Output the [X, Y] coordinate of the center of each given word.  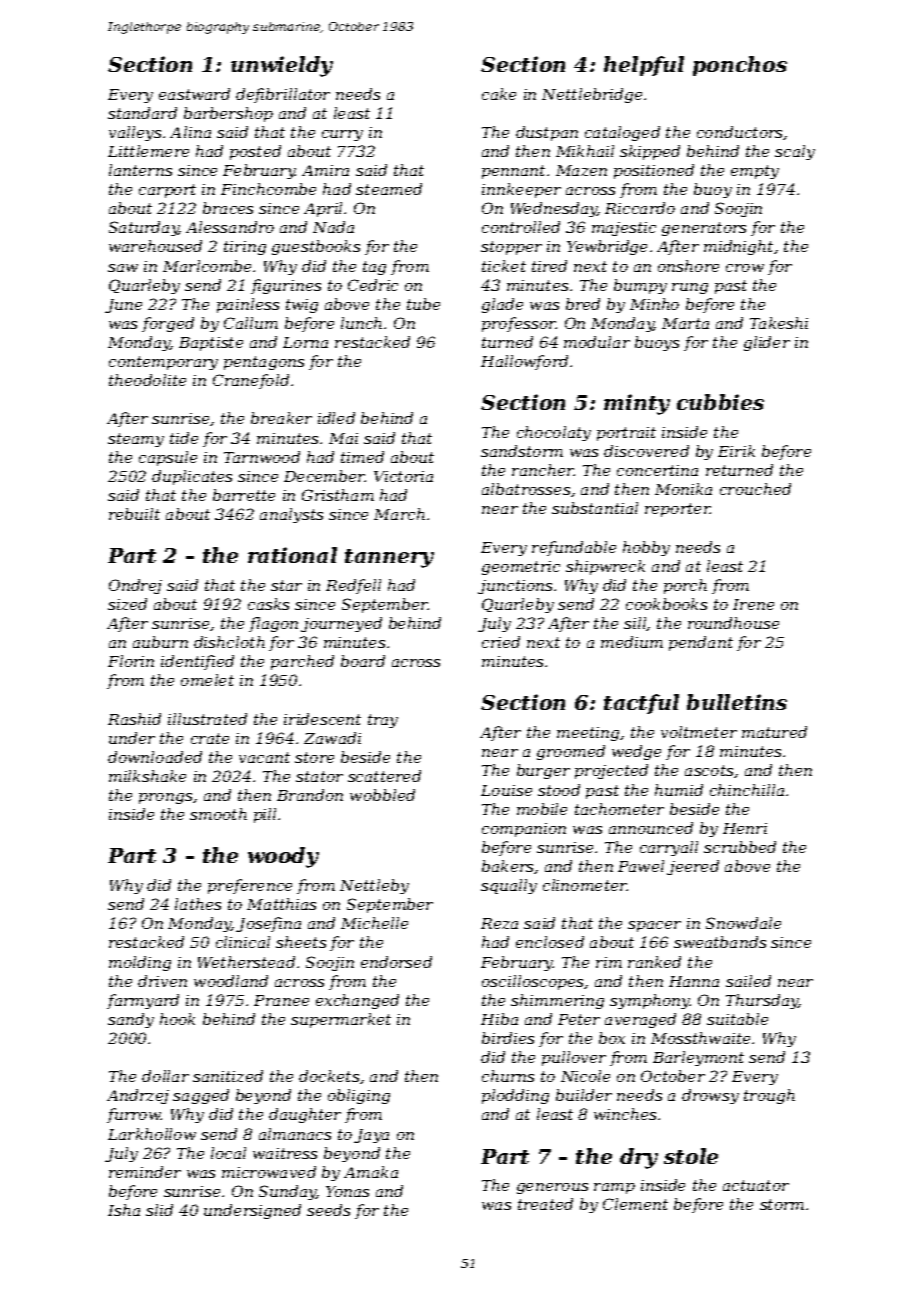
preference [250, 886]
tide [184, 438]
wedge [636, 752]
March [399, 514]
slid [159, 1210]
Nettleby [374, 886]
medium [632, 642]
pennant [513, 172]
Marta [685, 323]
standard [142, 113]
